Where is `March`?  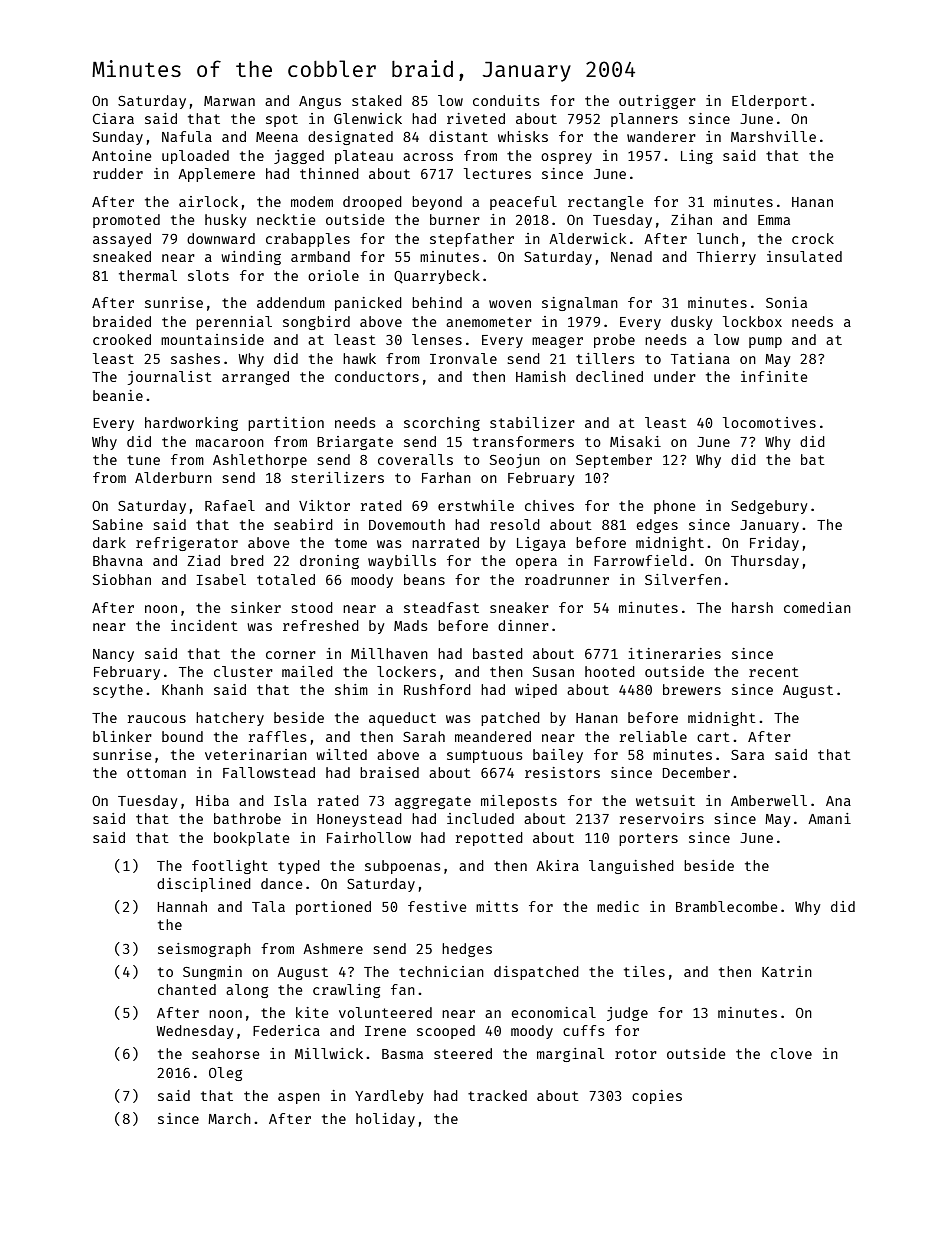 March is located at coordinates (229, 1118).
